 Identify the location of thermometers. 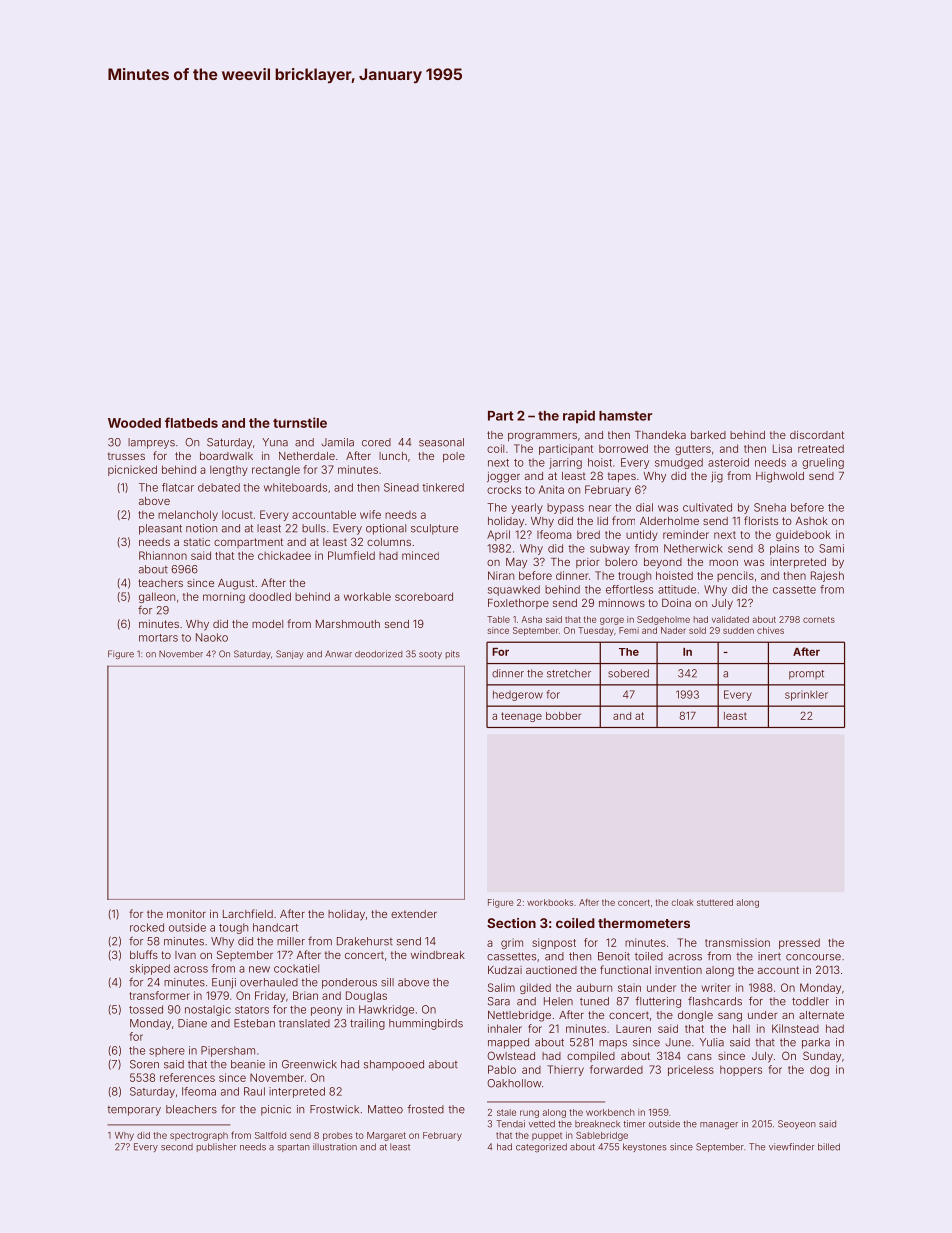
(644, 923).
